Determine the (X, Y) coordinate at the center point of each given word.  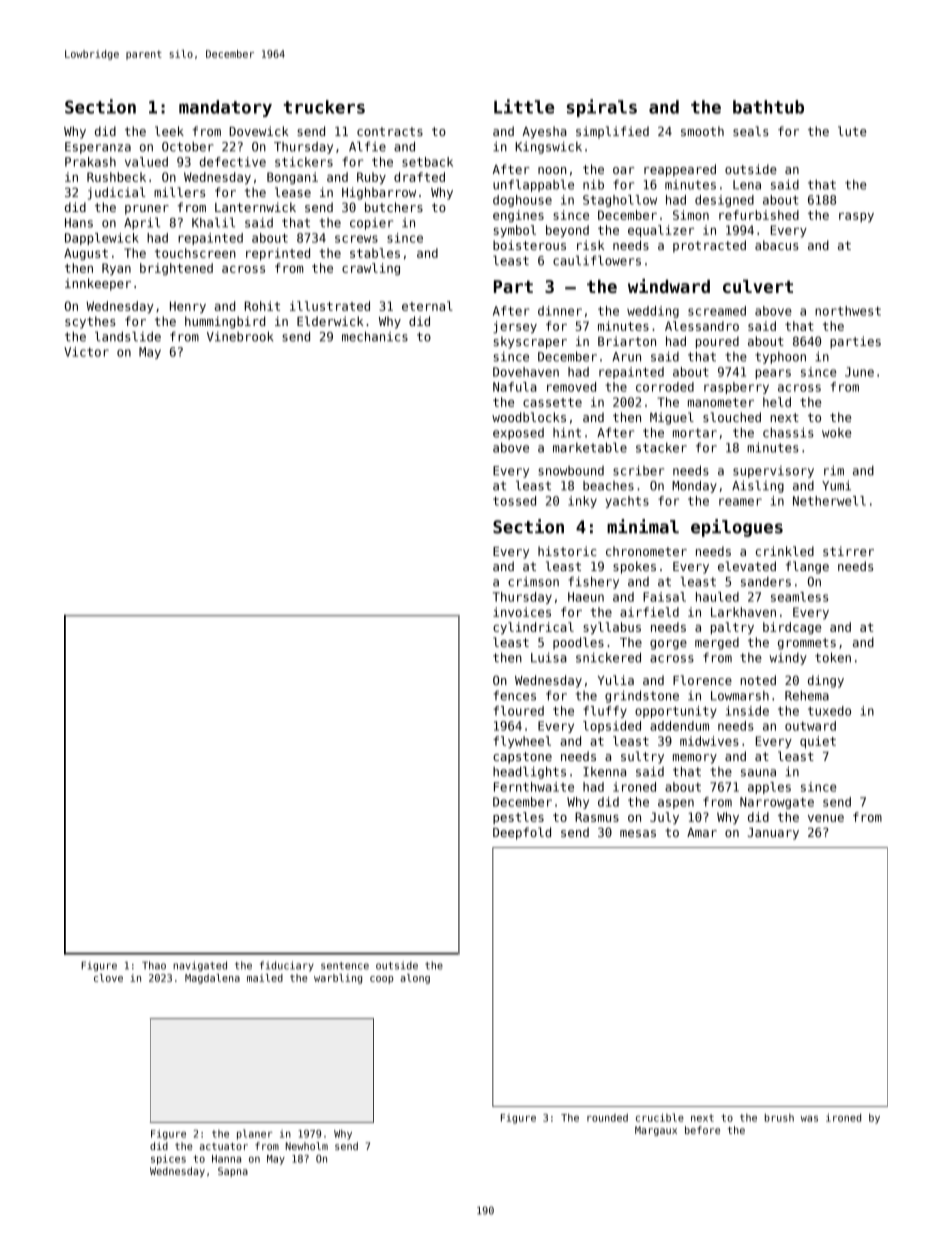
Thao (154, 965)
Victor (86, 352)
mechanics (375, 336)
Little (524, 106)
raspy (856, 218)
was (809, 1119)
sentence (345, 966)
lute (852, 131)
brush (779, 1118)
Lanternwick (255, 207)
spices (168, 1159)
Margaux (656, 1131)
